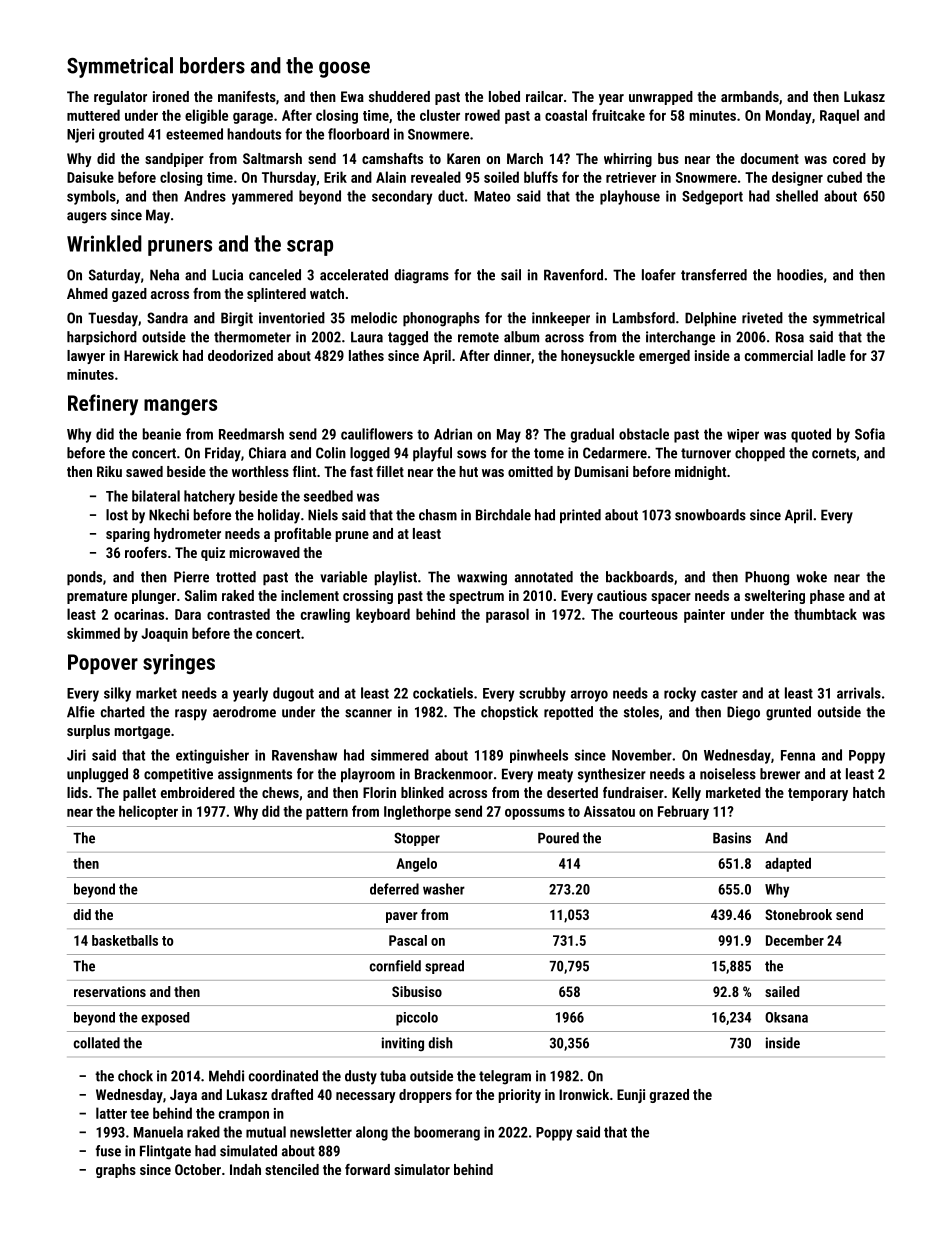 Image resolution: width=952 pixels, height=1233 pixels. Describe the element at coordinates (633, 792) in the screenshot. I see `fundraiser` at that location.
